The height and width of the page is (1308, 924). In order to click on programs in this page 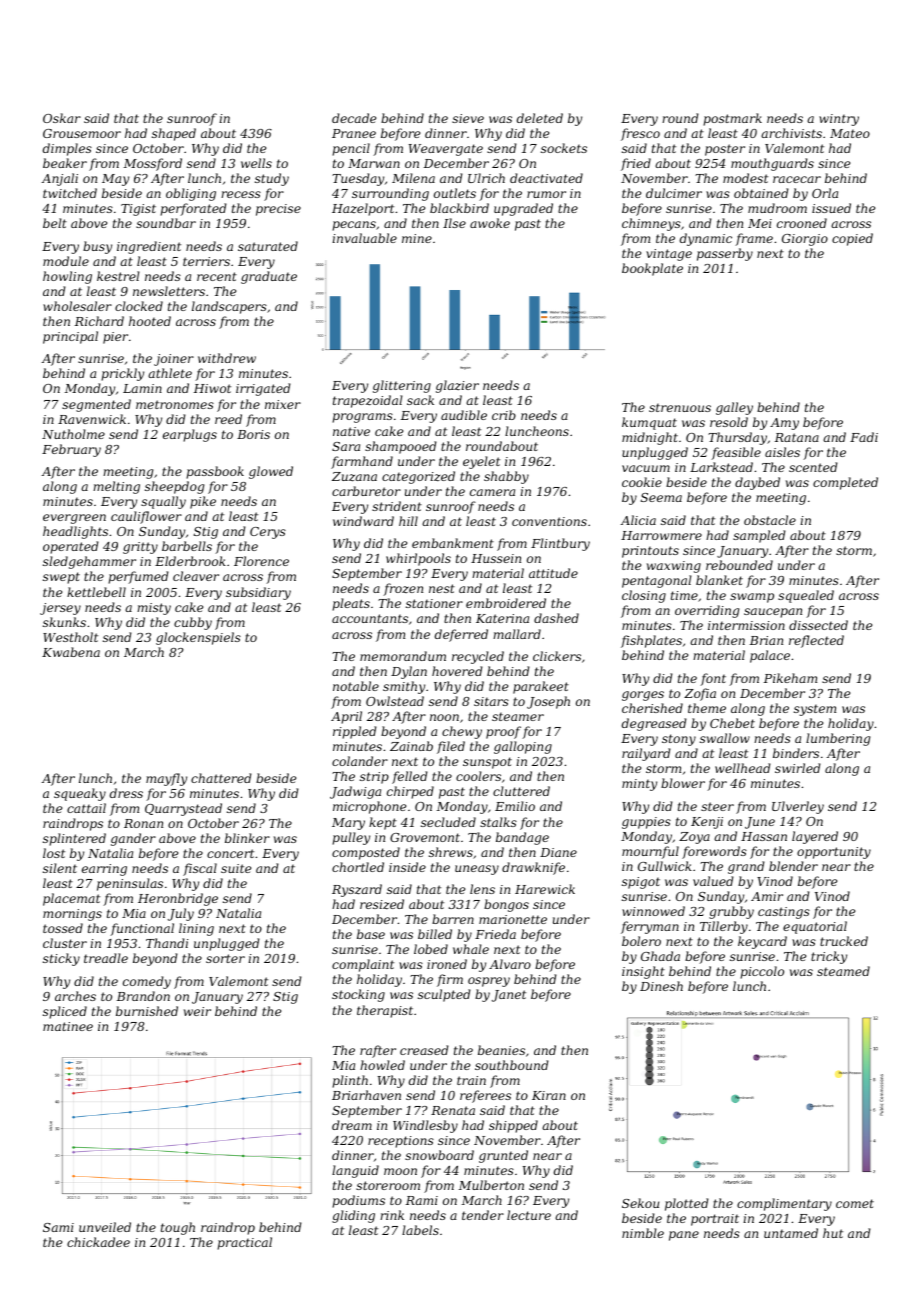, I will do `click(362, 418)`.
